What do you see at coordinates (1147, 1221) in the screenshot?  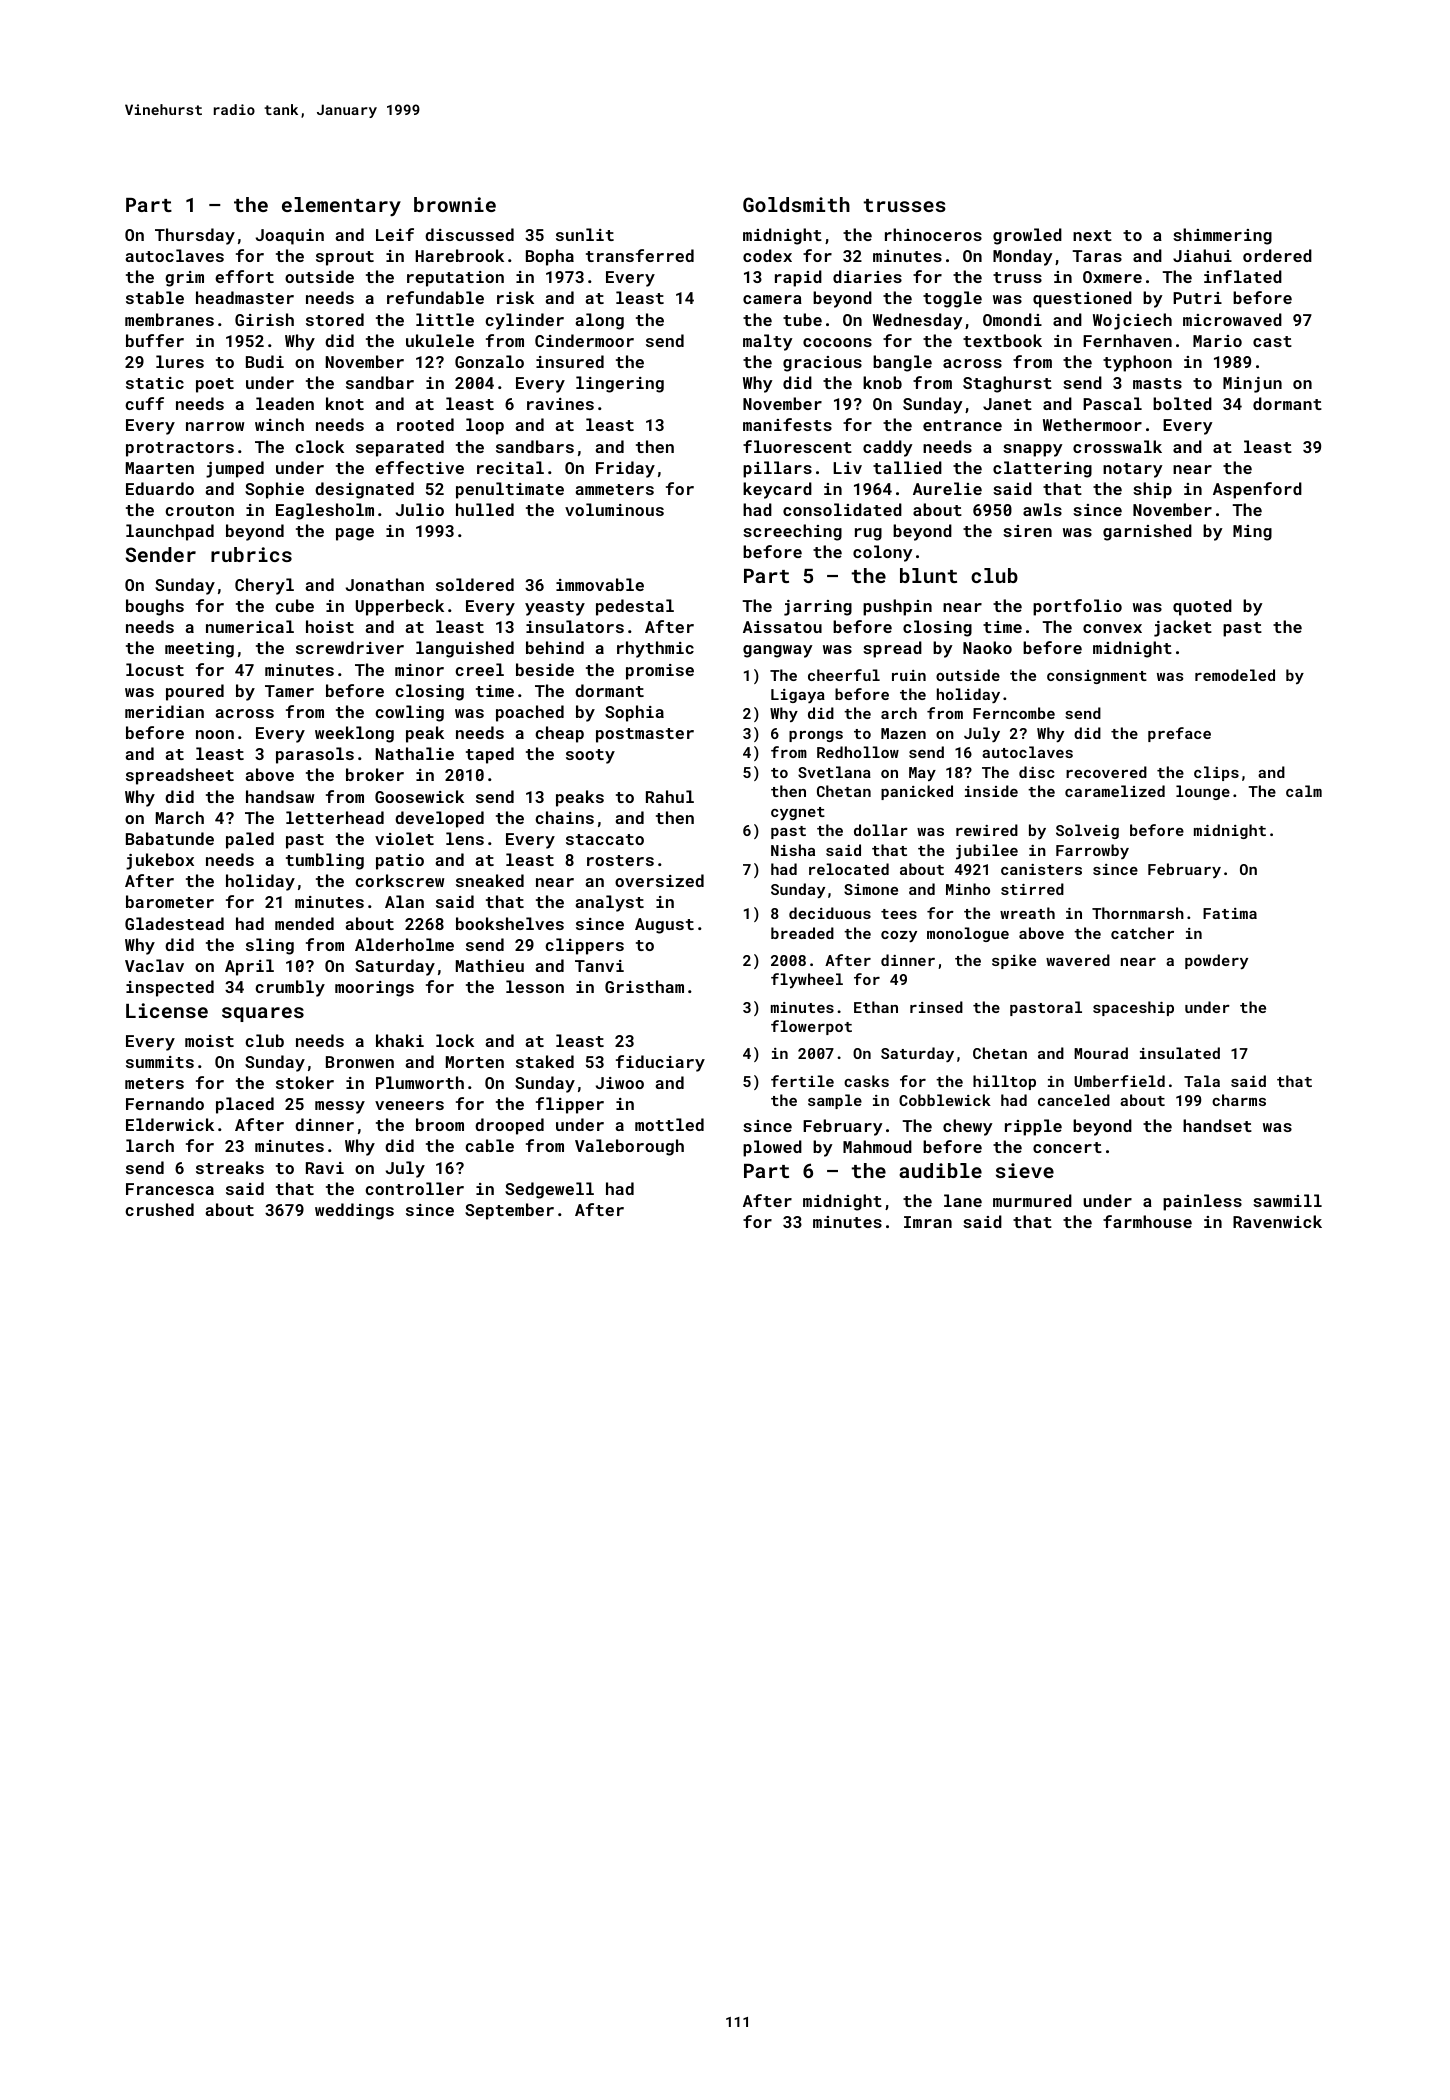 I see `farmhouse` at bounding box center [1147, 1221].
